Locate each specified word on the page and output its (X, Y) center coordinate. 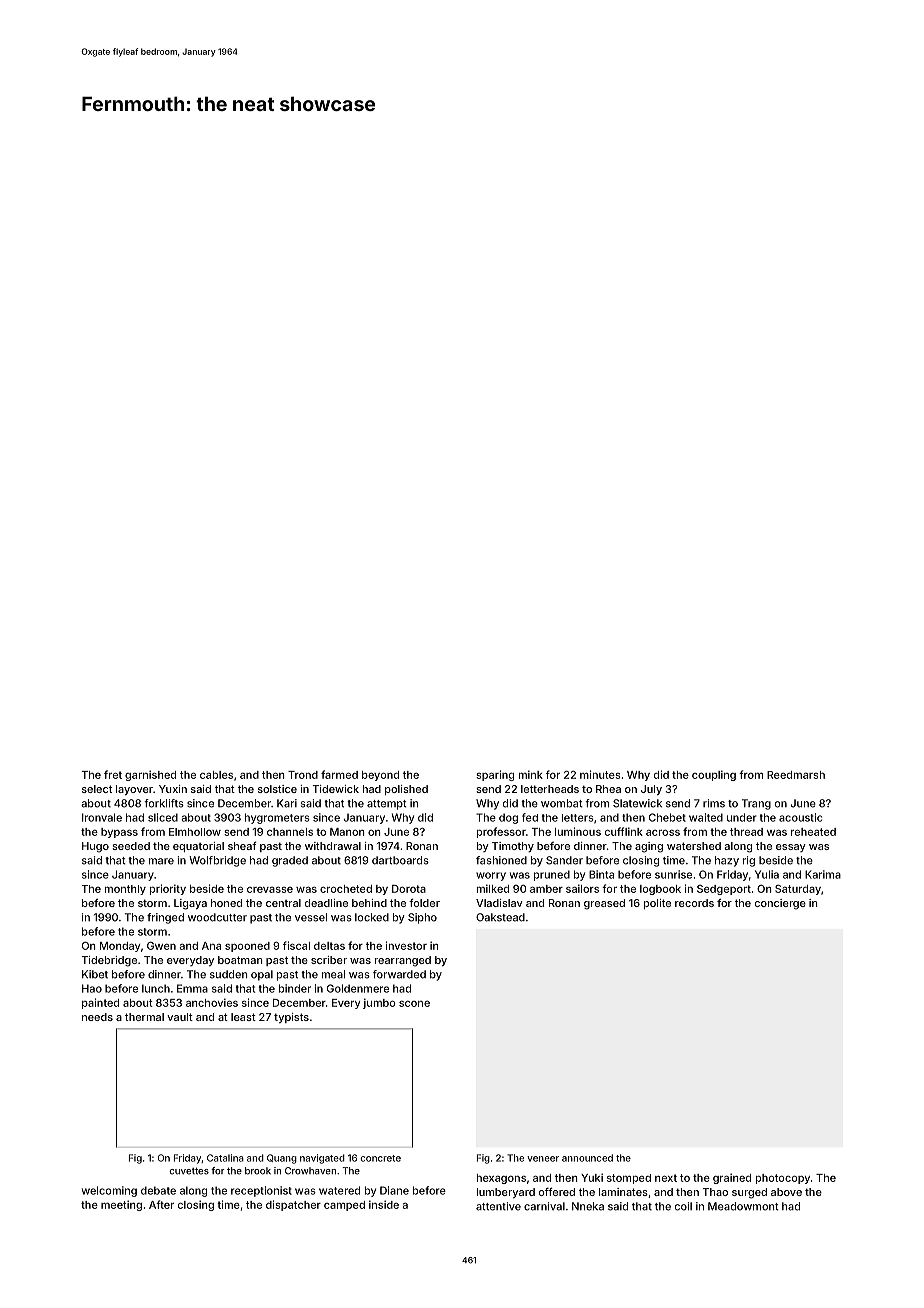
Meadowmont (743, 1206)
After (161, 1204)
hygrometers (277, 818)
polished (406, 790)
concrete (380, 1158)
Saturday (798, 890)
